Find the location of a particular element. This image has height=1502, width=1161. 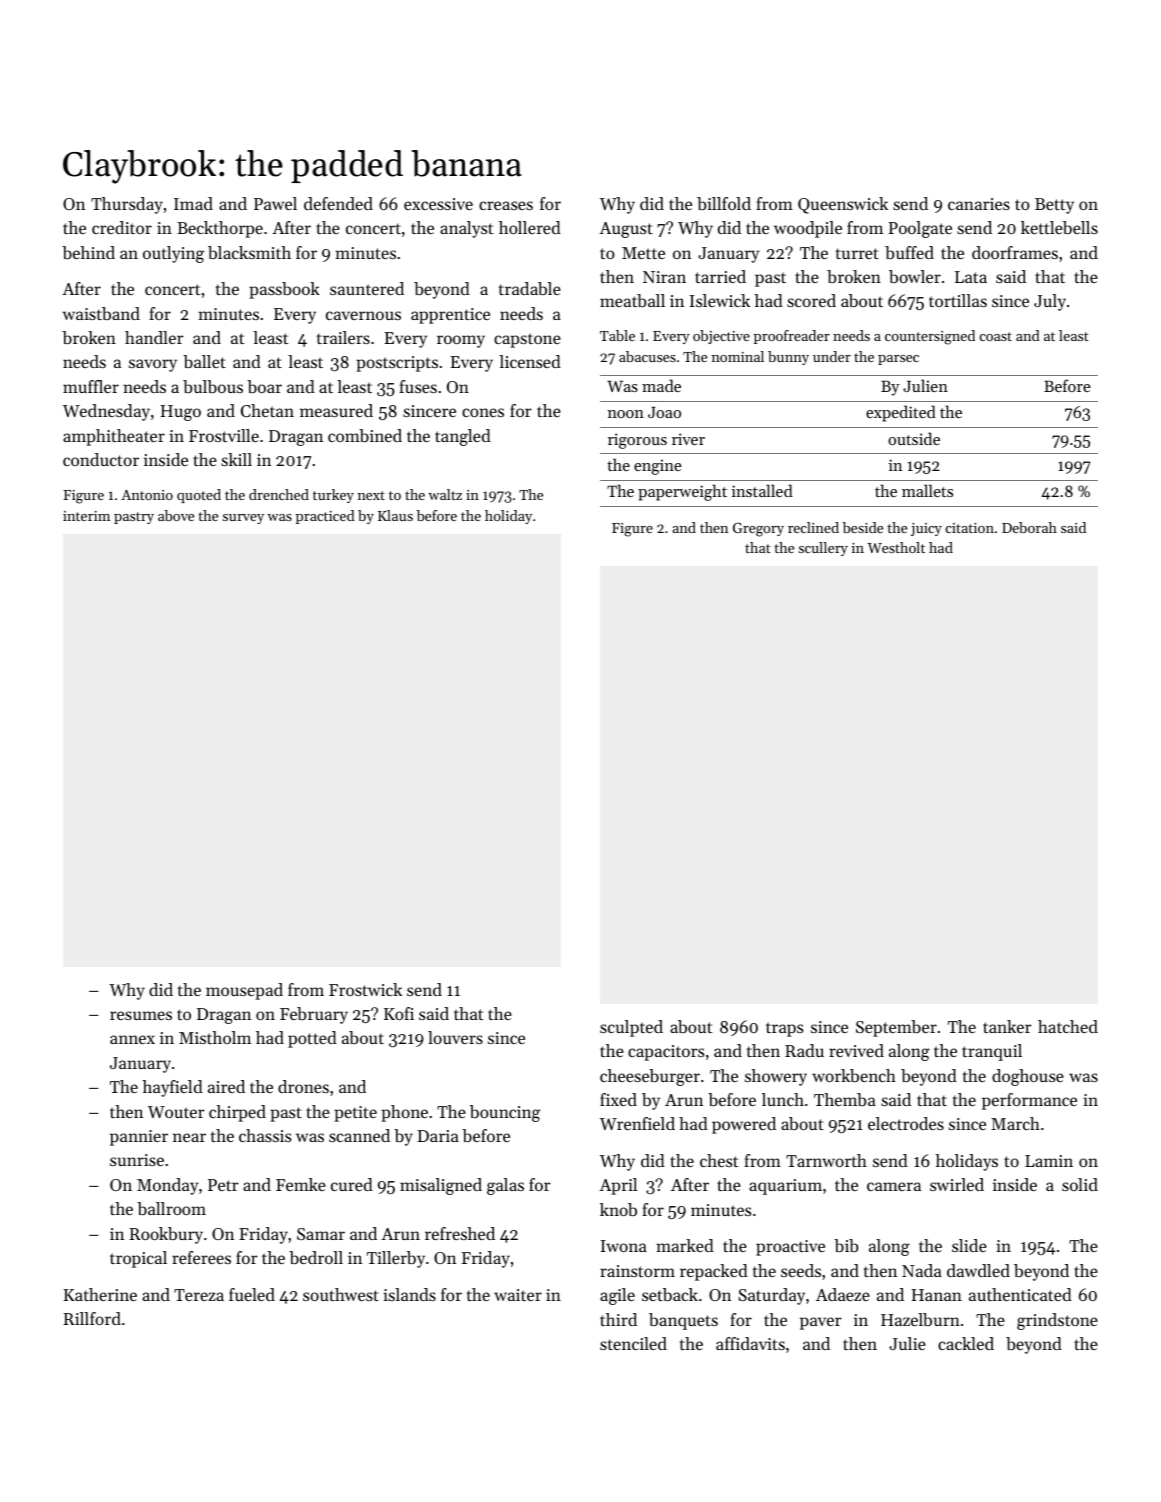

Imad is located at coordinates (193, 203).
